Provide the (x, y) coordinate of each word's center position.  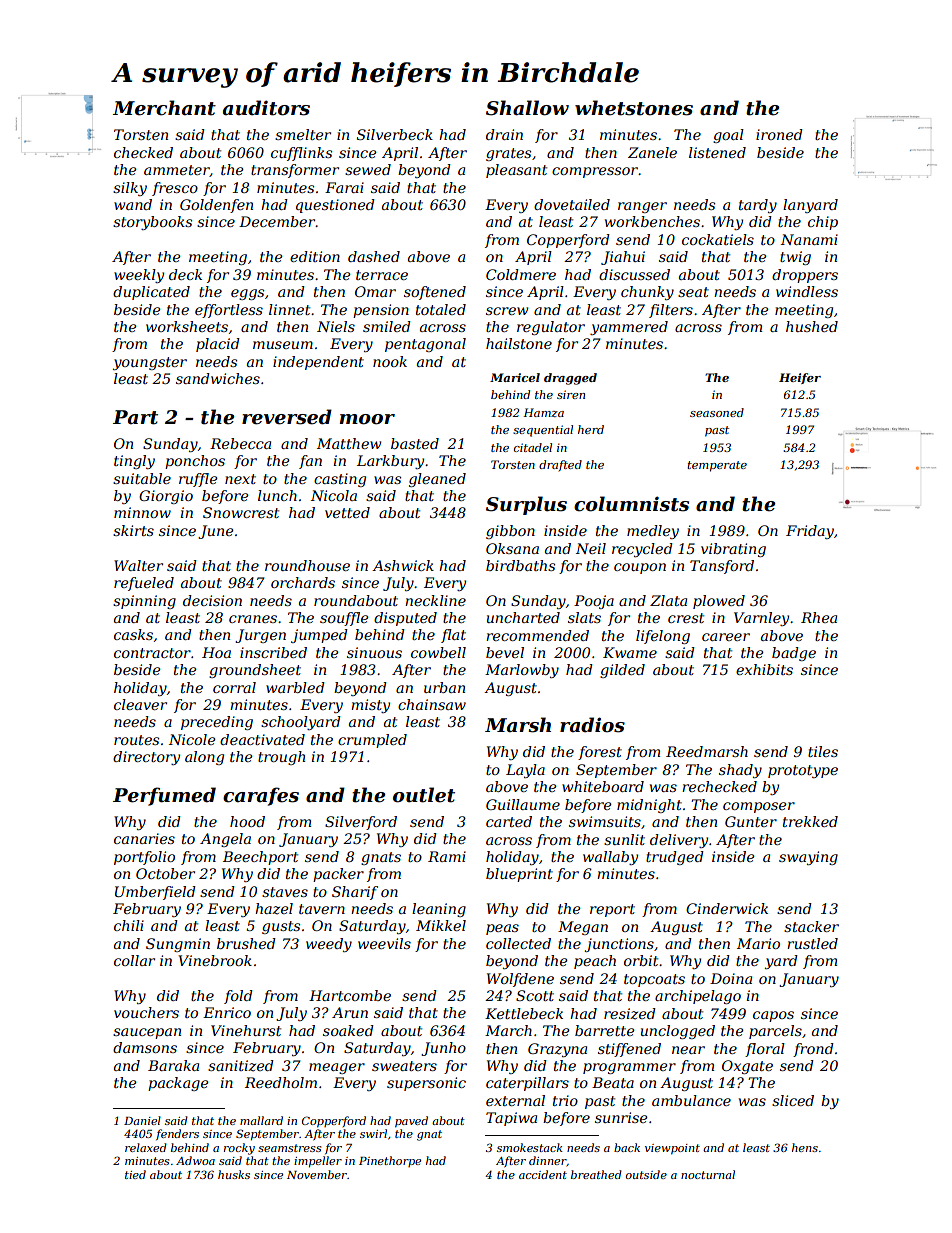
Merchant (164, 108)
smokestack (530, 1147)
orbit (641, 960)
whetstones (634, 108)
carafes (261, 796)
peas (502, 929)
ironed (779, 134)
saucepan (147, 1033)
